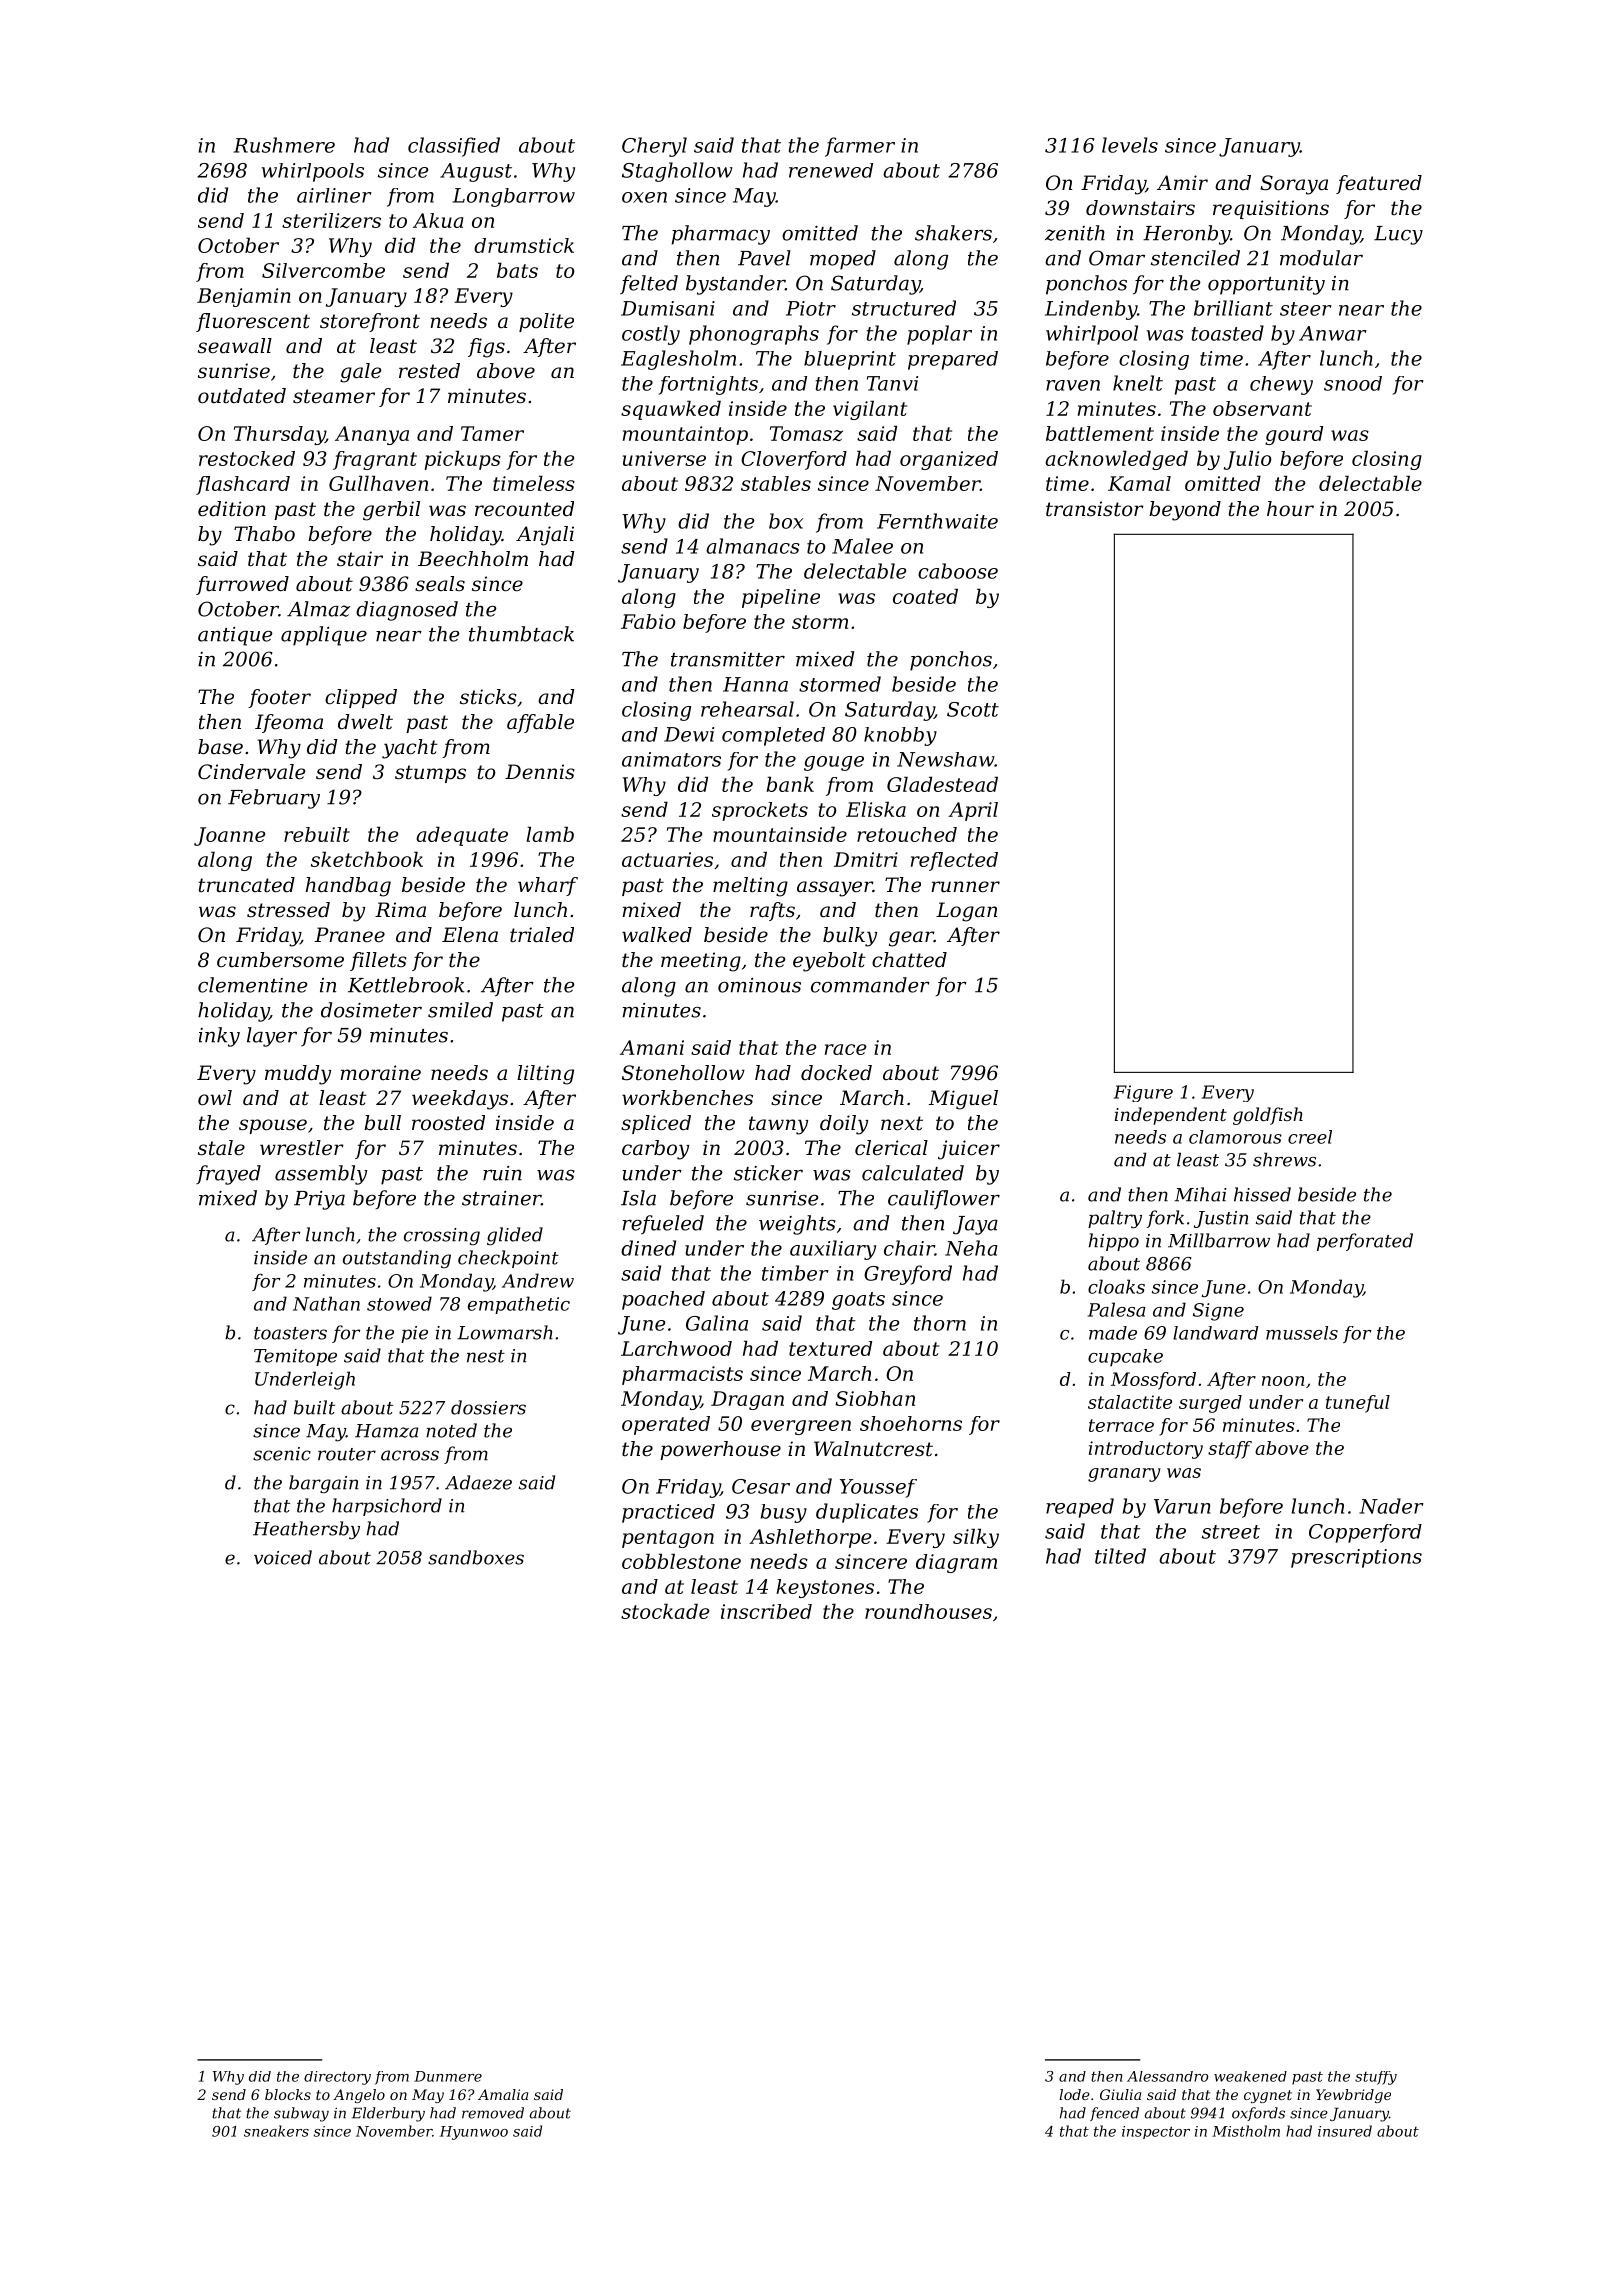 This screenshot has height=2292, width=1620. I want to click on transistor, so click(1095, 509).
